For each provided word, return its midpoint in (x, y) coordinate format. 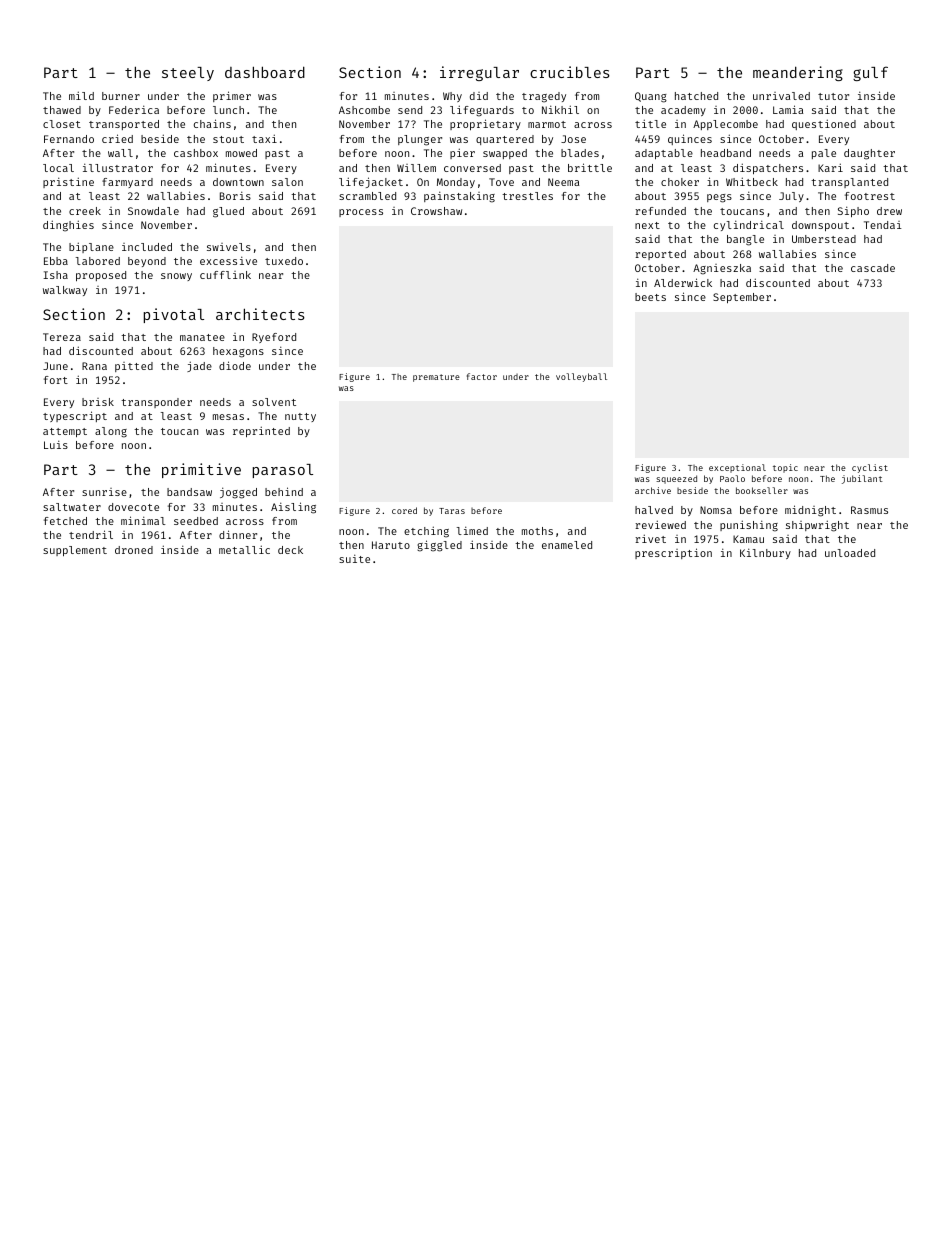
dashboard (265, 72)
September (742, 298)
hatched (696, 96)
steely (188, 74)
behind (284, 491)
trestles (527, 196)
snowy (176, 277)
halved (654, 510)
